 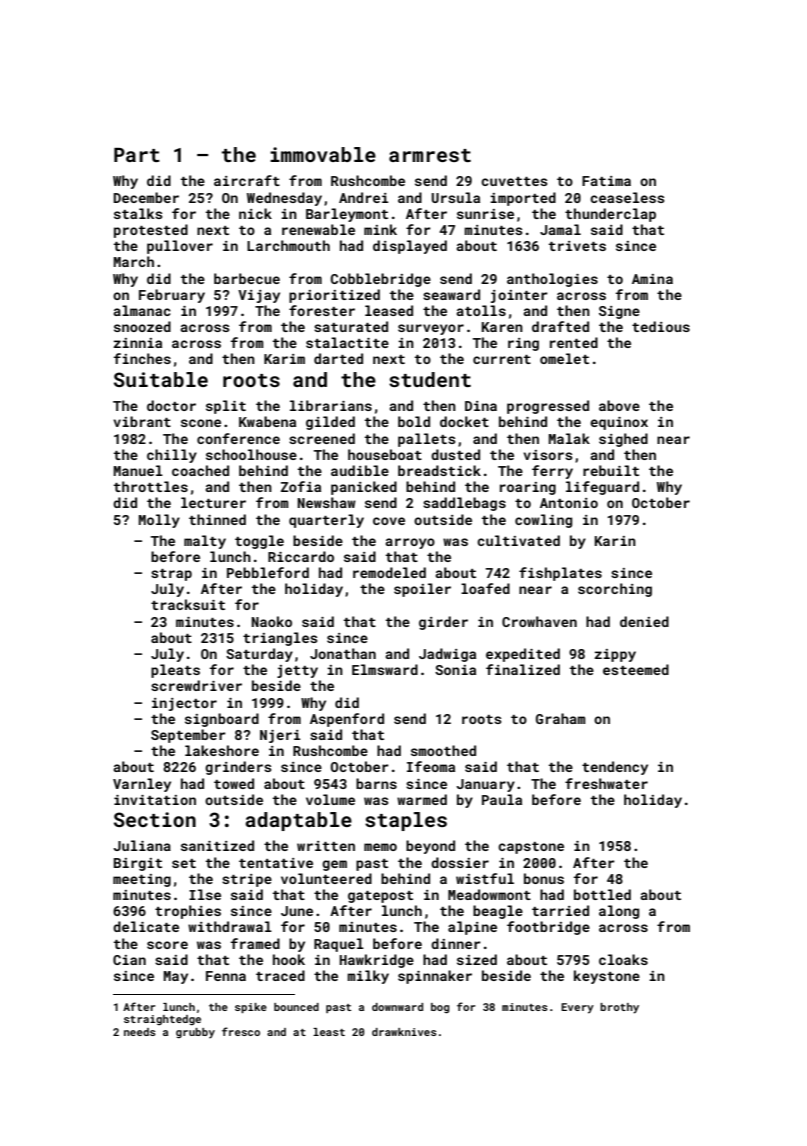 I want to click on lifeguard, so click(x=602, y=488).
